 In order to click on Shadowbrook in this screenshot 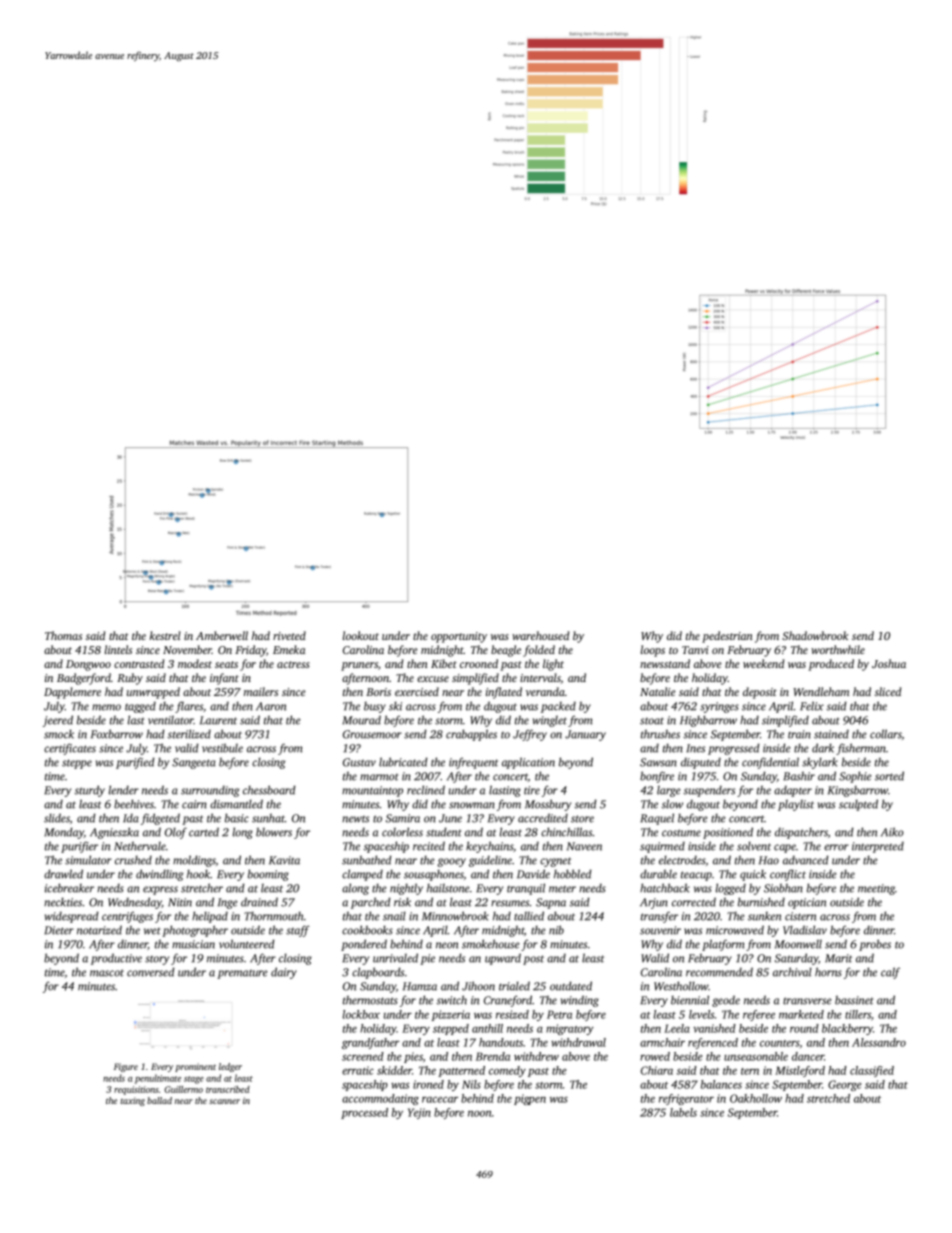, I will do `click(815, 635)`.
